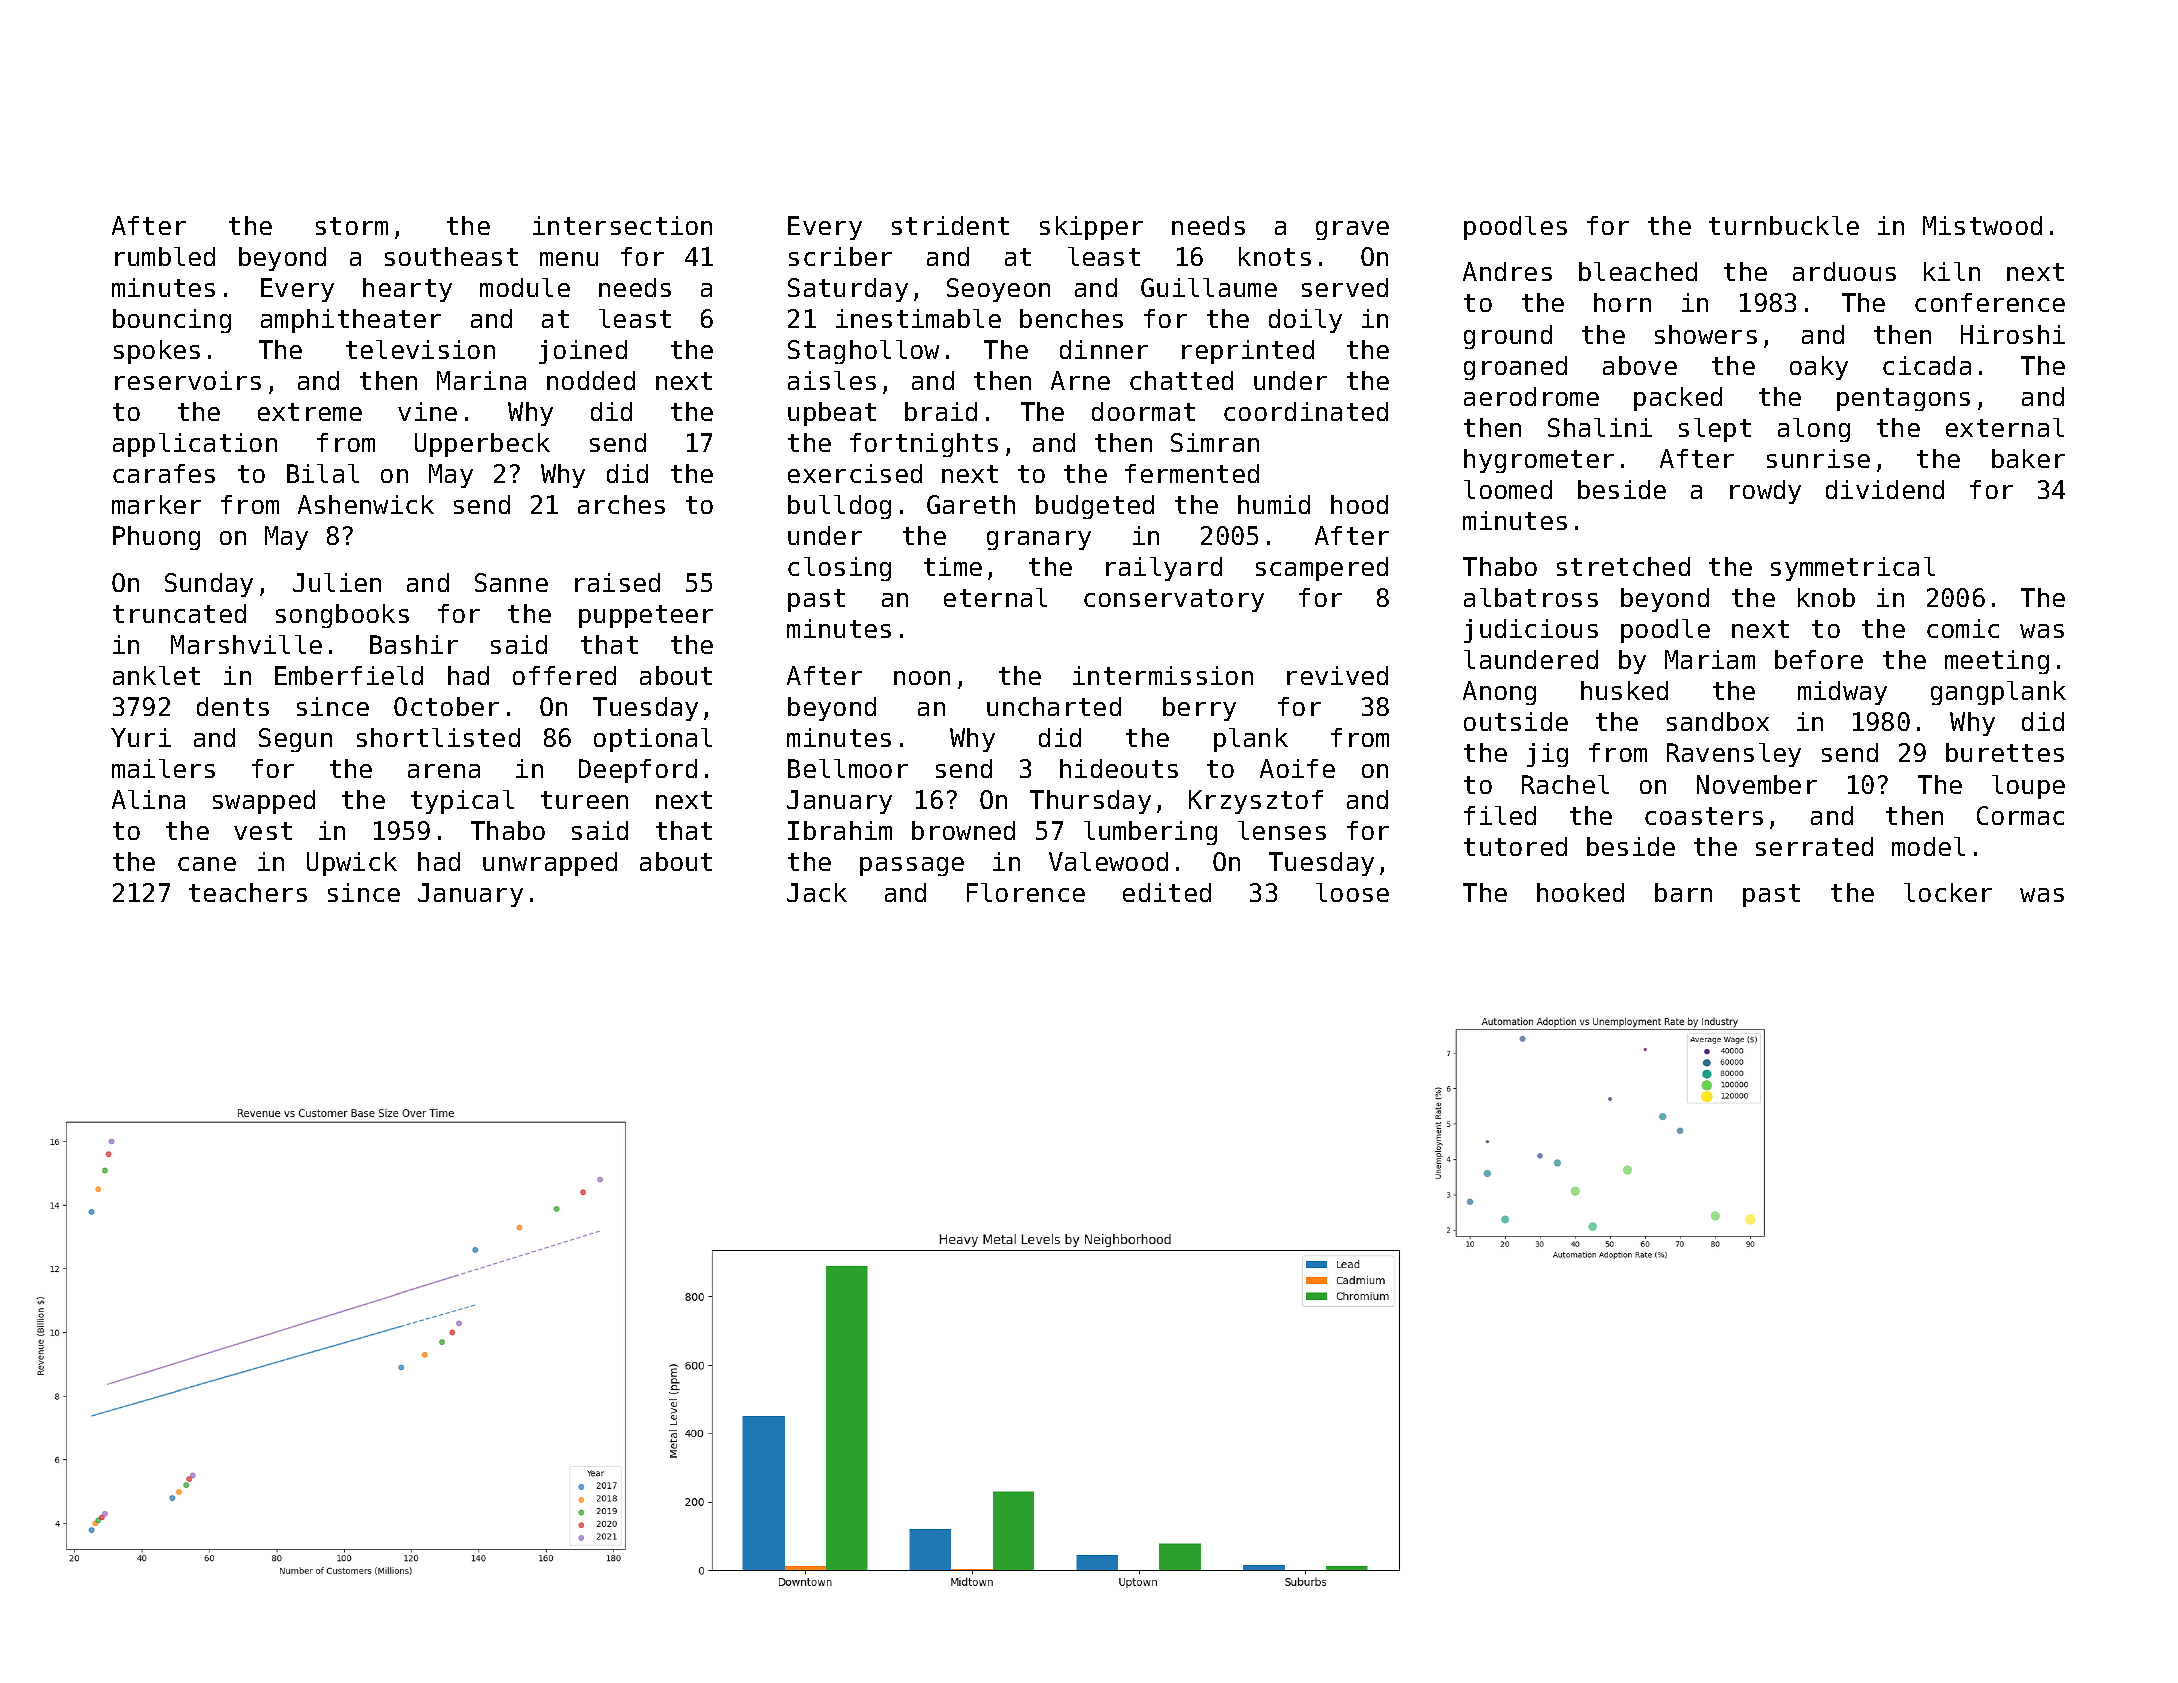 This document has width=2178, height=1683. What do you see at coordinates (263, 831) in the document?
I see `vest` at bounding box center [263, 831].
